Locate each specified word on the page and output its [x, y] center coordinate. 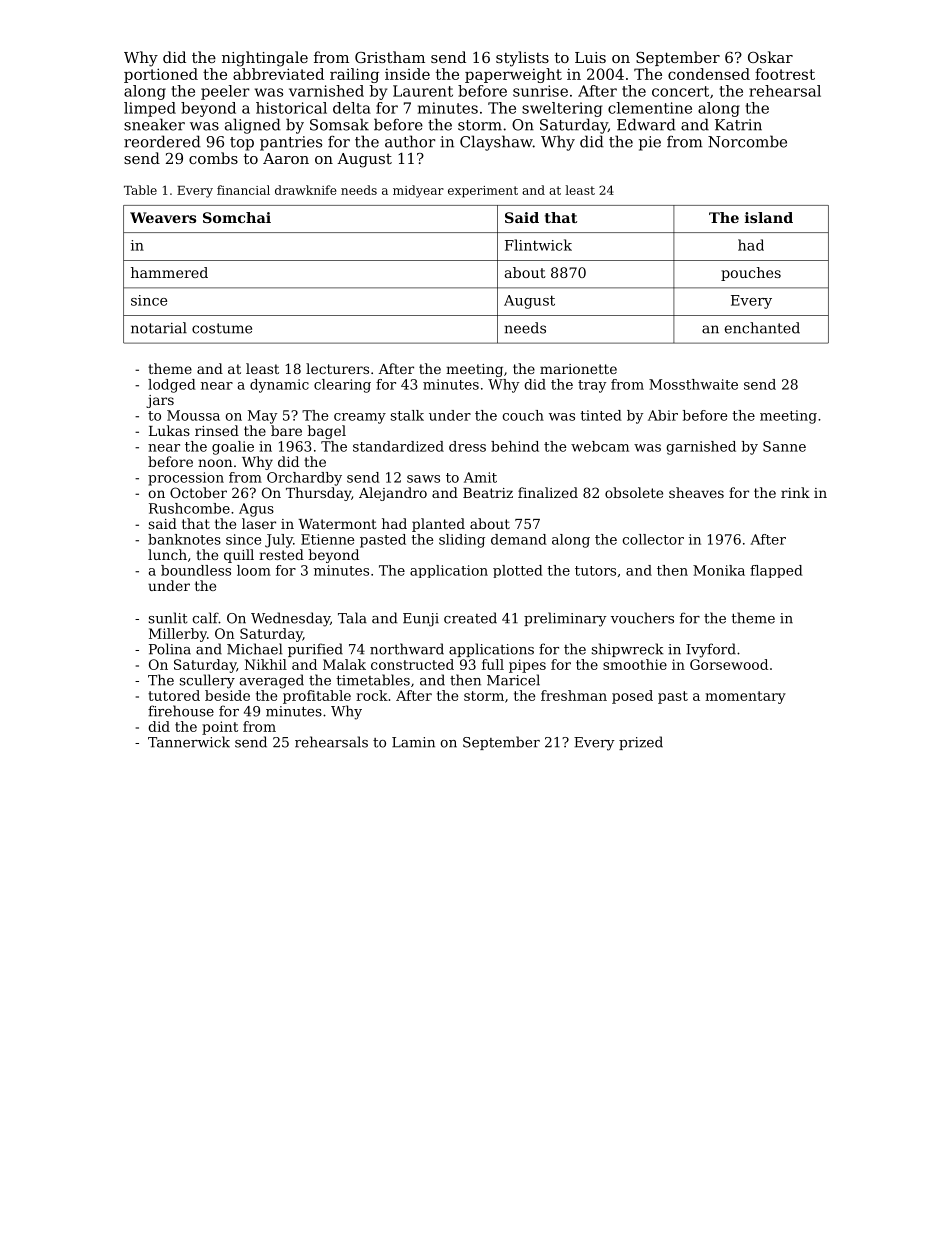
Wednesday [290, 619]
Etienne [327, 539]
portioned [161, 75]
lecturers [337, 368]
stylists [522, 59]
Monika [719, 570]
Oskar [770, 57]
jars [160, 401]
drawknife [305, 190]
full [493, 664]
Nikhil [266, 664]
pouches [751, 274]
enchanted [762, 328]
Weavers [163, 217]
